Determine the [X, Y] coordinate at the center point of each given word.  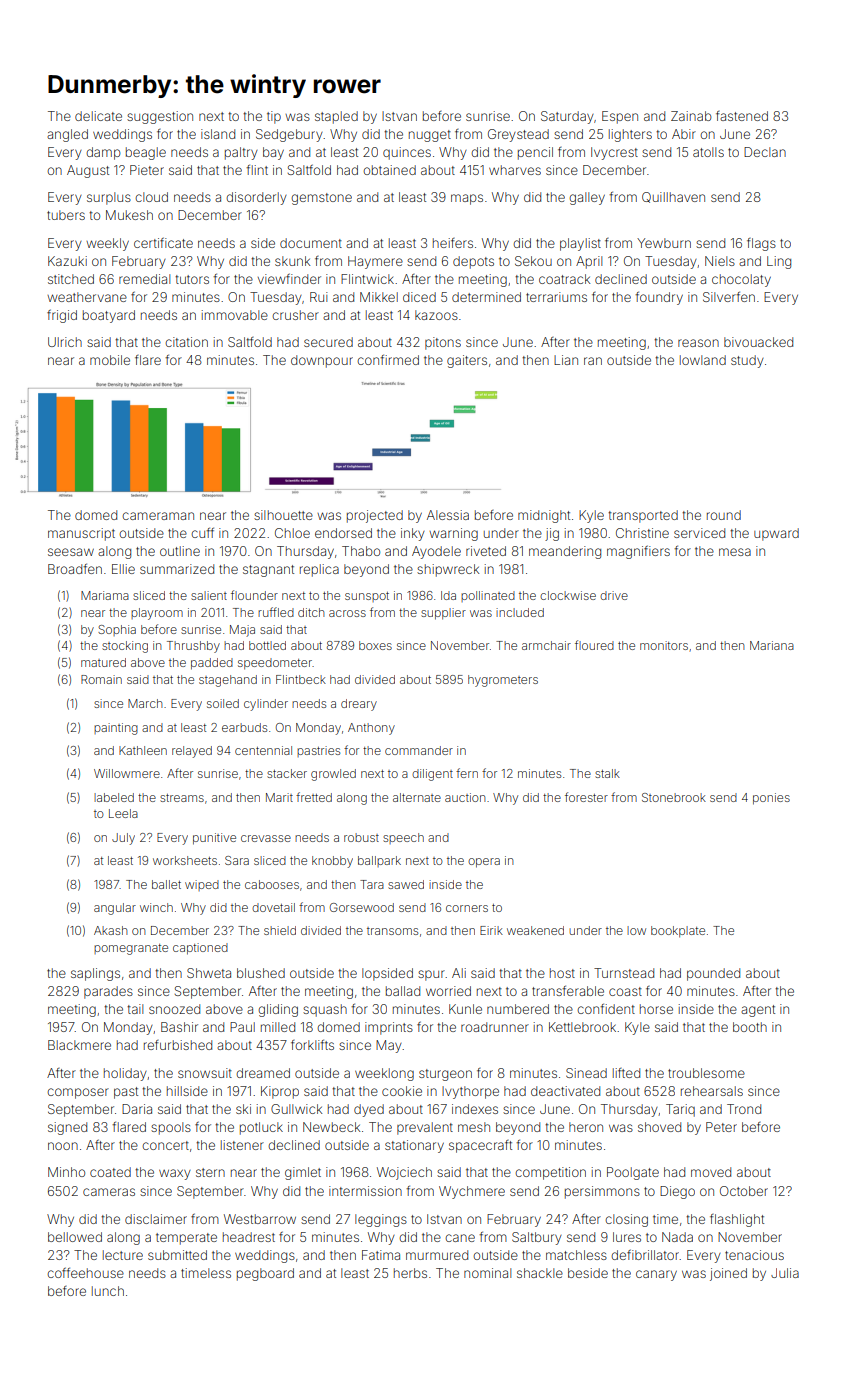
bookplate [678, 932]
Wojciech [404, 1173]
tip [274, 117]
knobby [332, 862]
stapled [336, 117]
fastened [742, 116]
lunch [108, 1291]
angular [115, 909]
